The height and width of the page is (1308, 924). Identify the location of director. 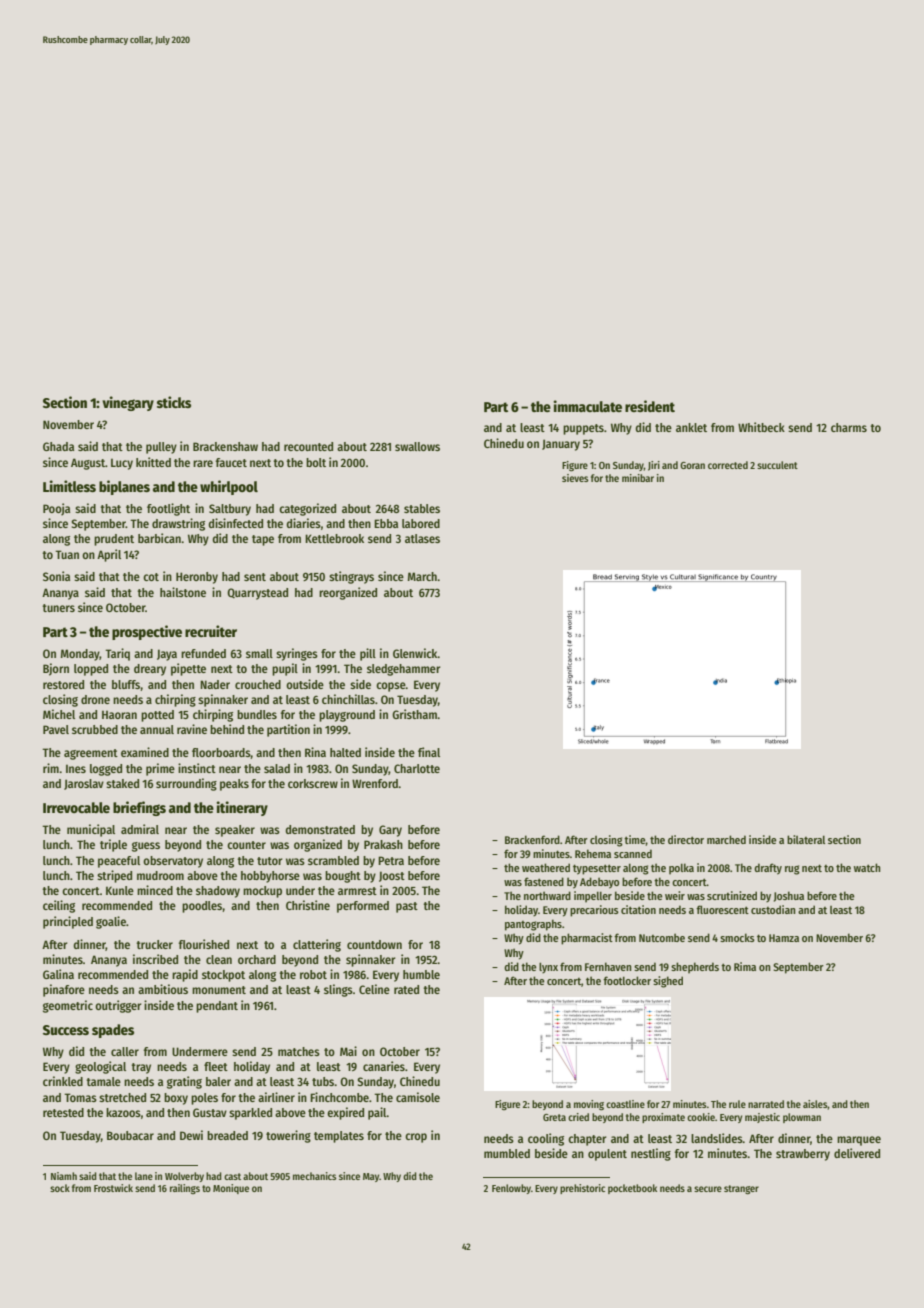
(686, 839).
